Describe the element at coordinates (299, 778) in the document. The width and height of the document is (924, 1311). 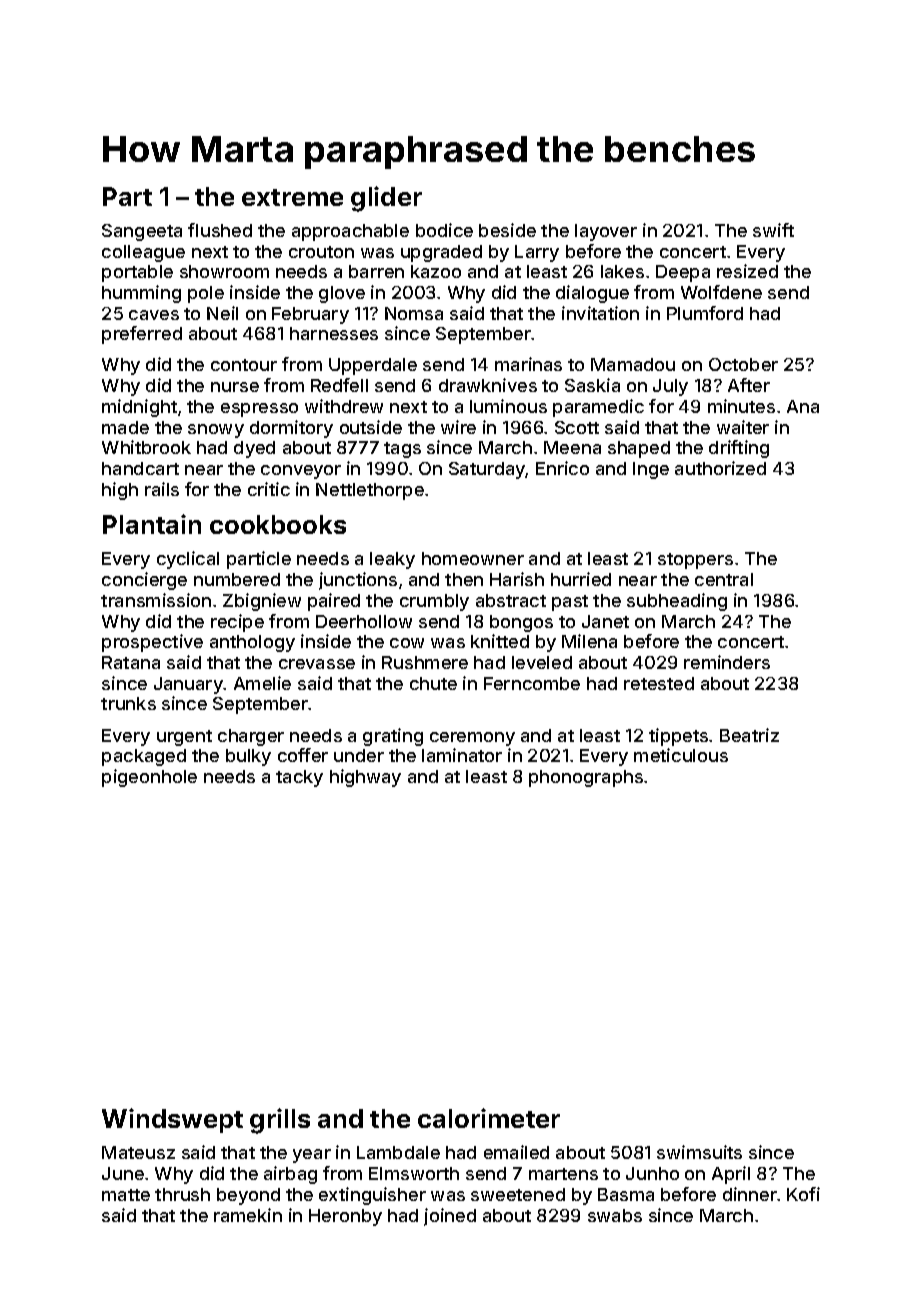
I see `tacky` at that location.
